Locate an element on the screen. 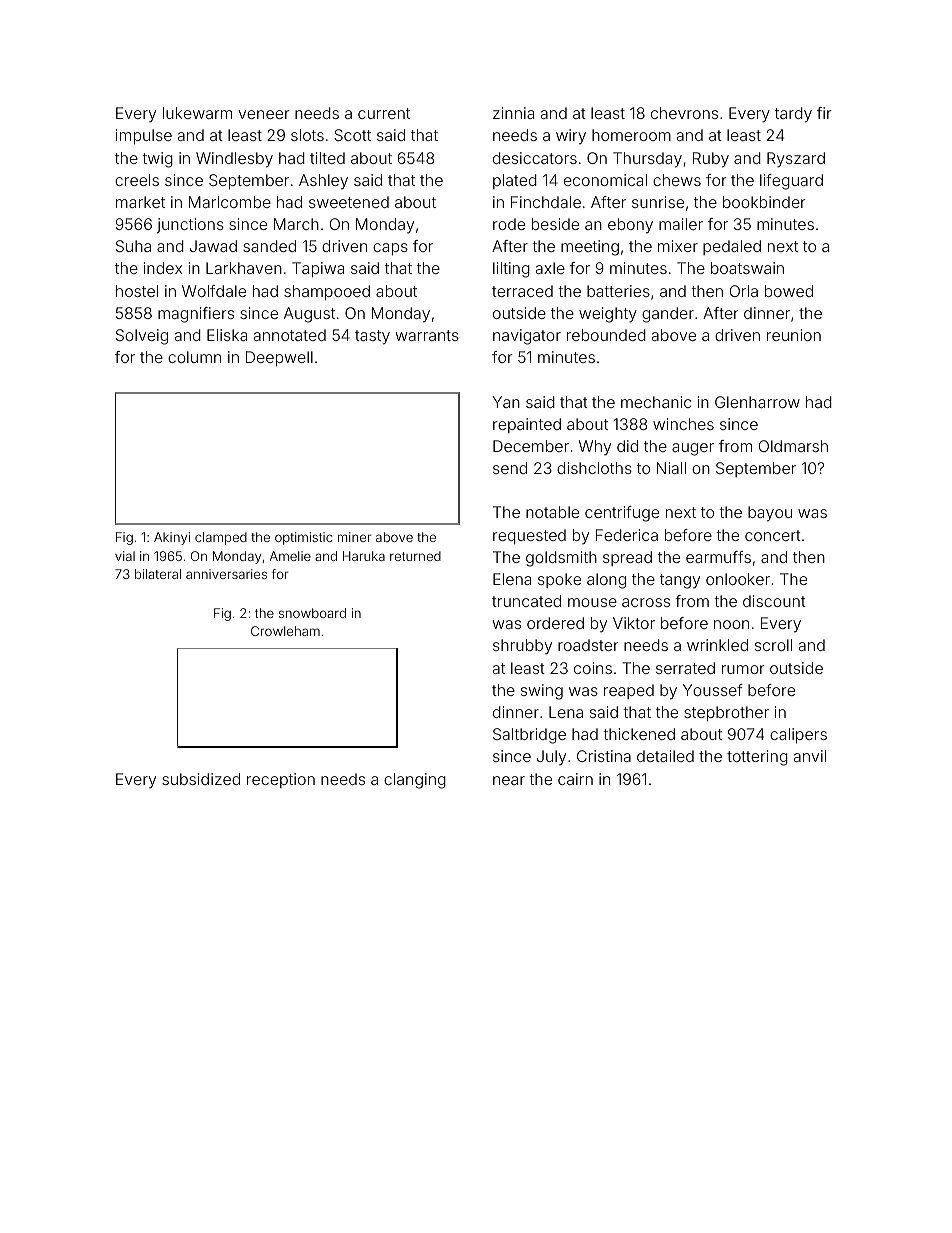 Image resolution: width=952 pixels, height=1233 pixels. navigator is located at coordinates (527, 337).
